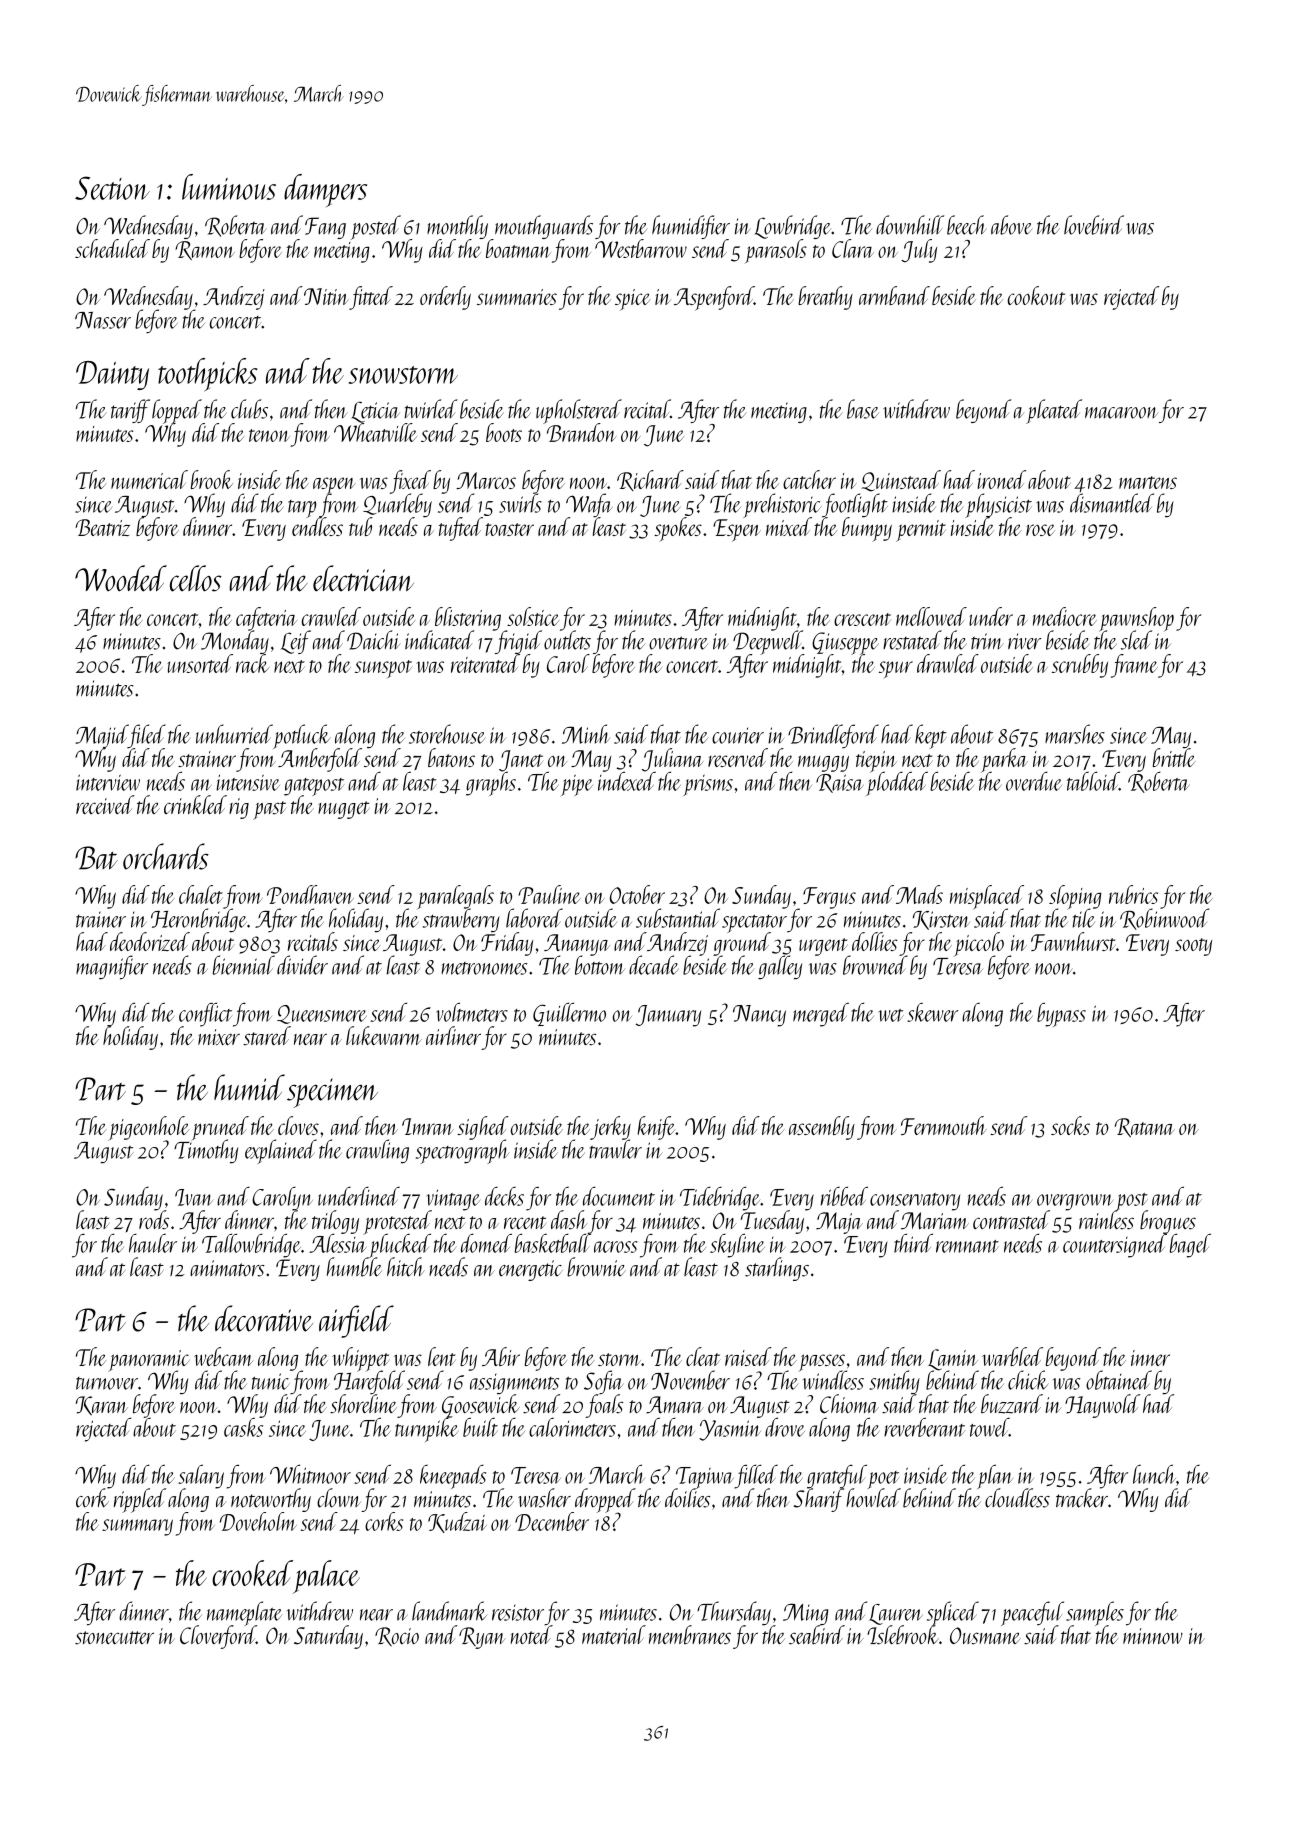 The image size is (1290, 1824). I want to click on membranes, so click(690, 1635).
